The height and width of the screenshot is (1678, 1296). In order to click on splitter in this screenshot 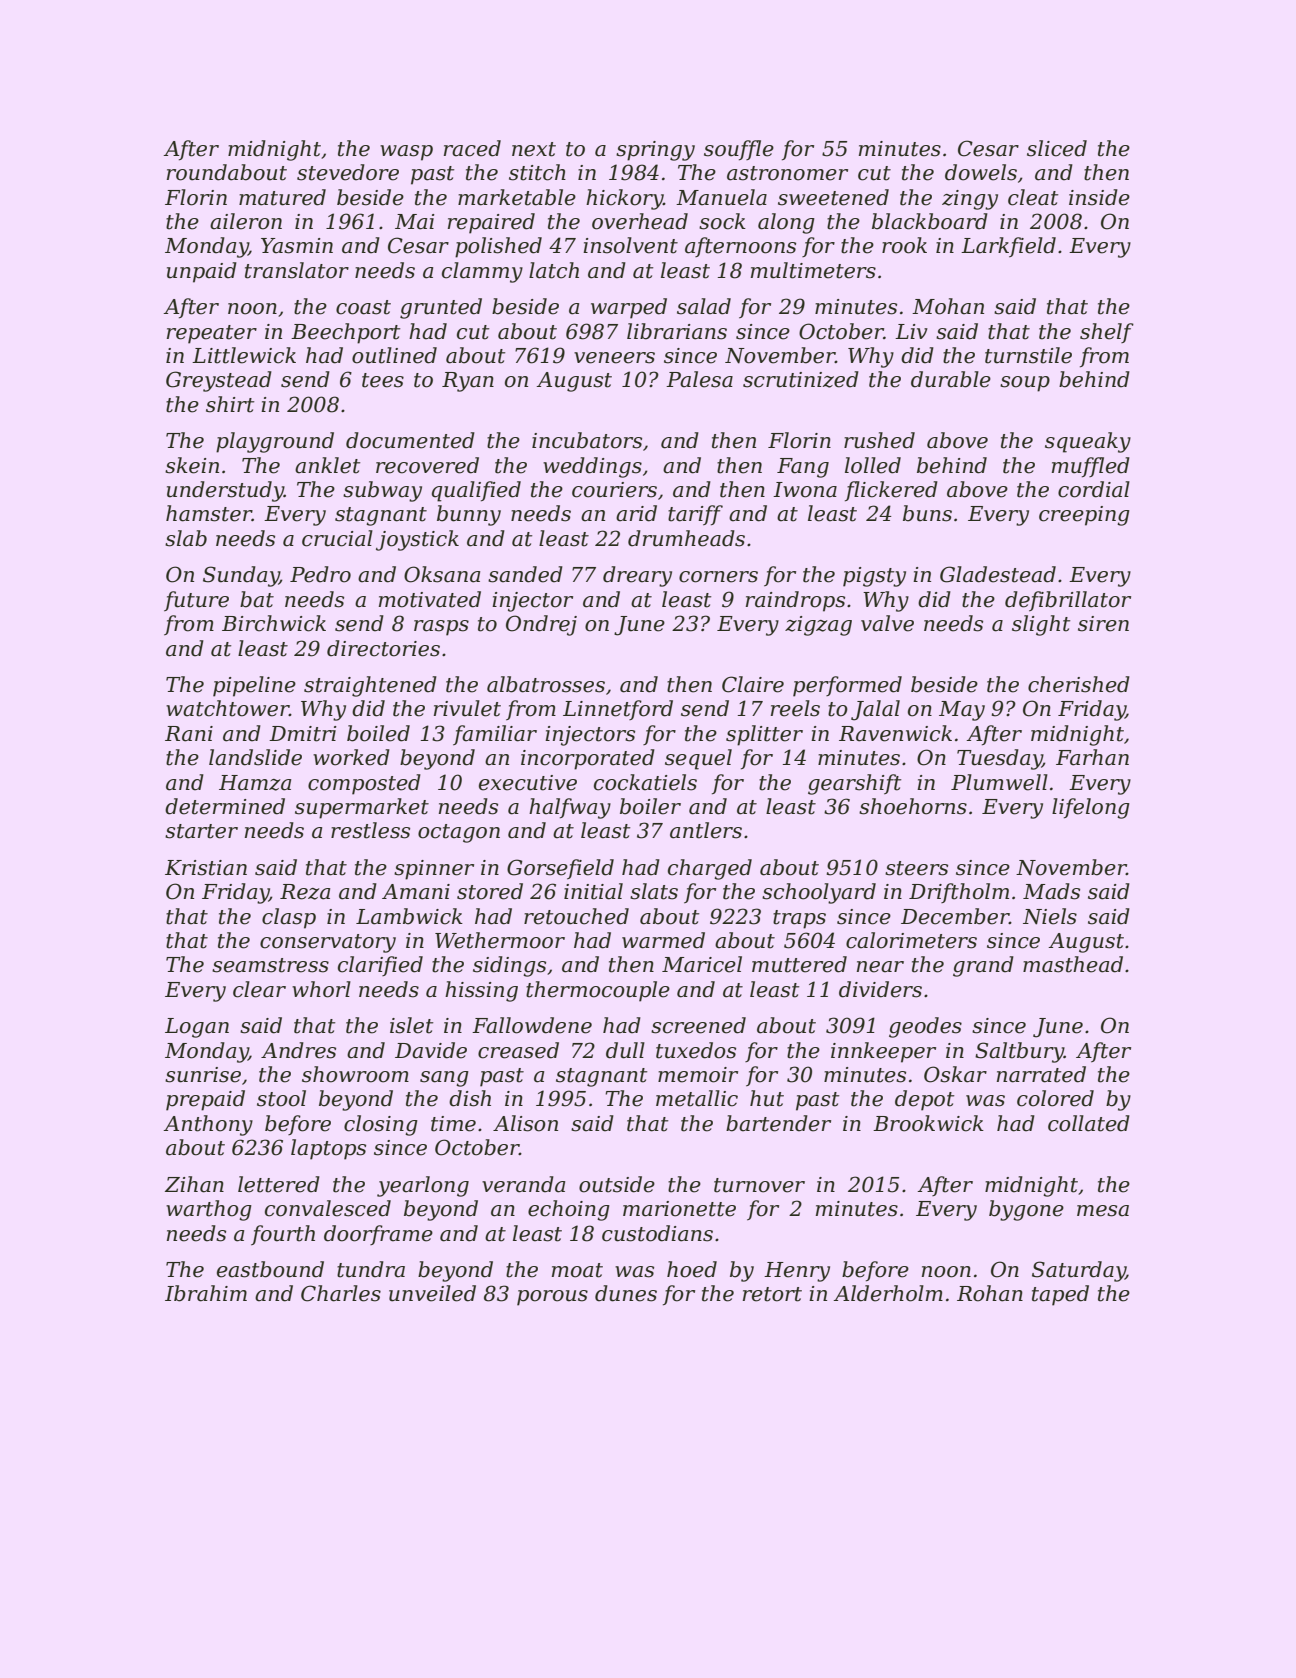, I will do `click(764, 735)`.
